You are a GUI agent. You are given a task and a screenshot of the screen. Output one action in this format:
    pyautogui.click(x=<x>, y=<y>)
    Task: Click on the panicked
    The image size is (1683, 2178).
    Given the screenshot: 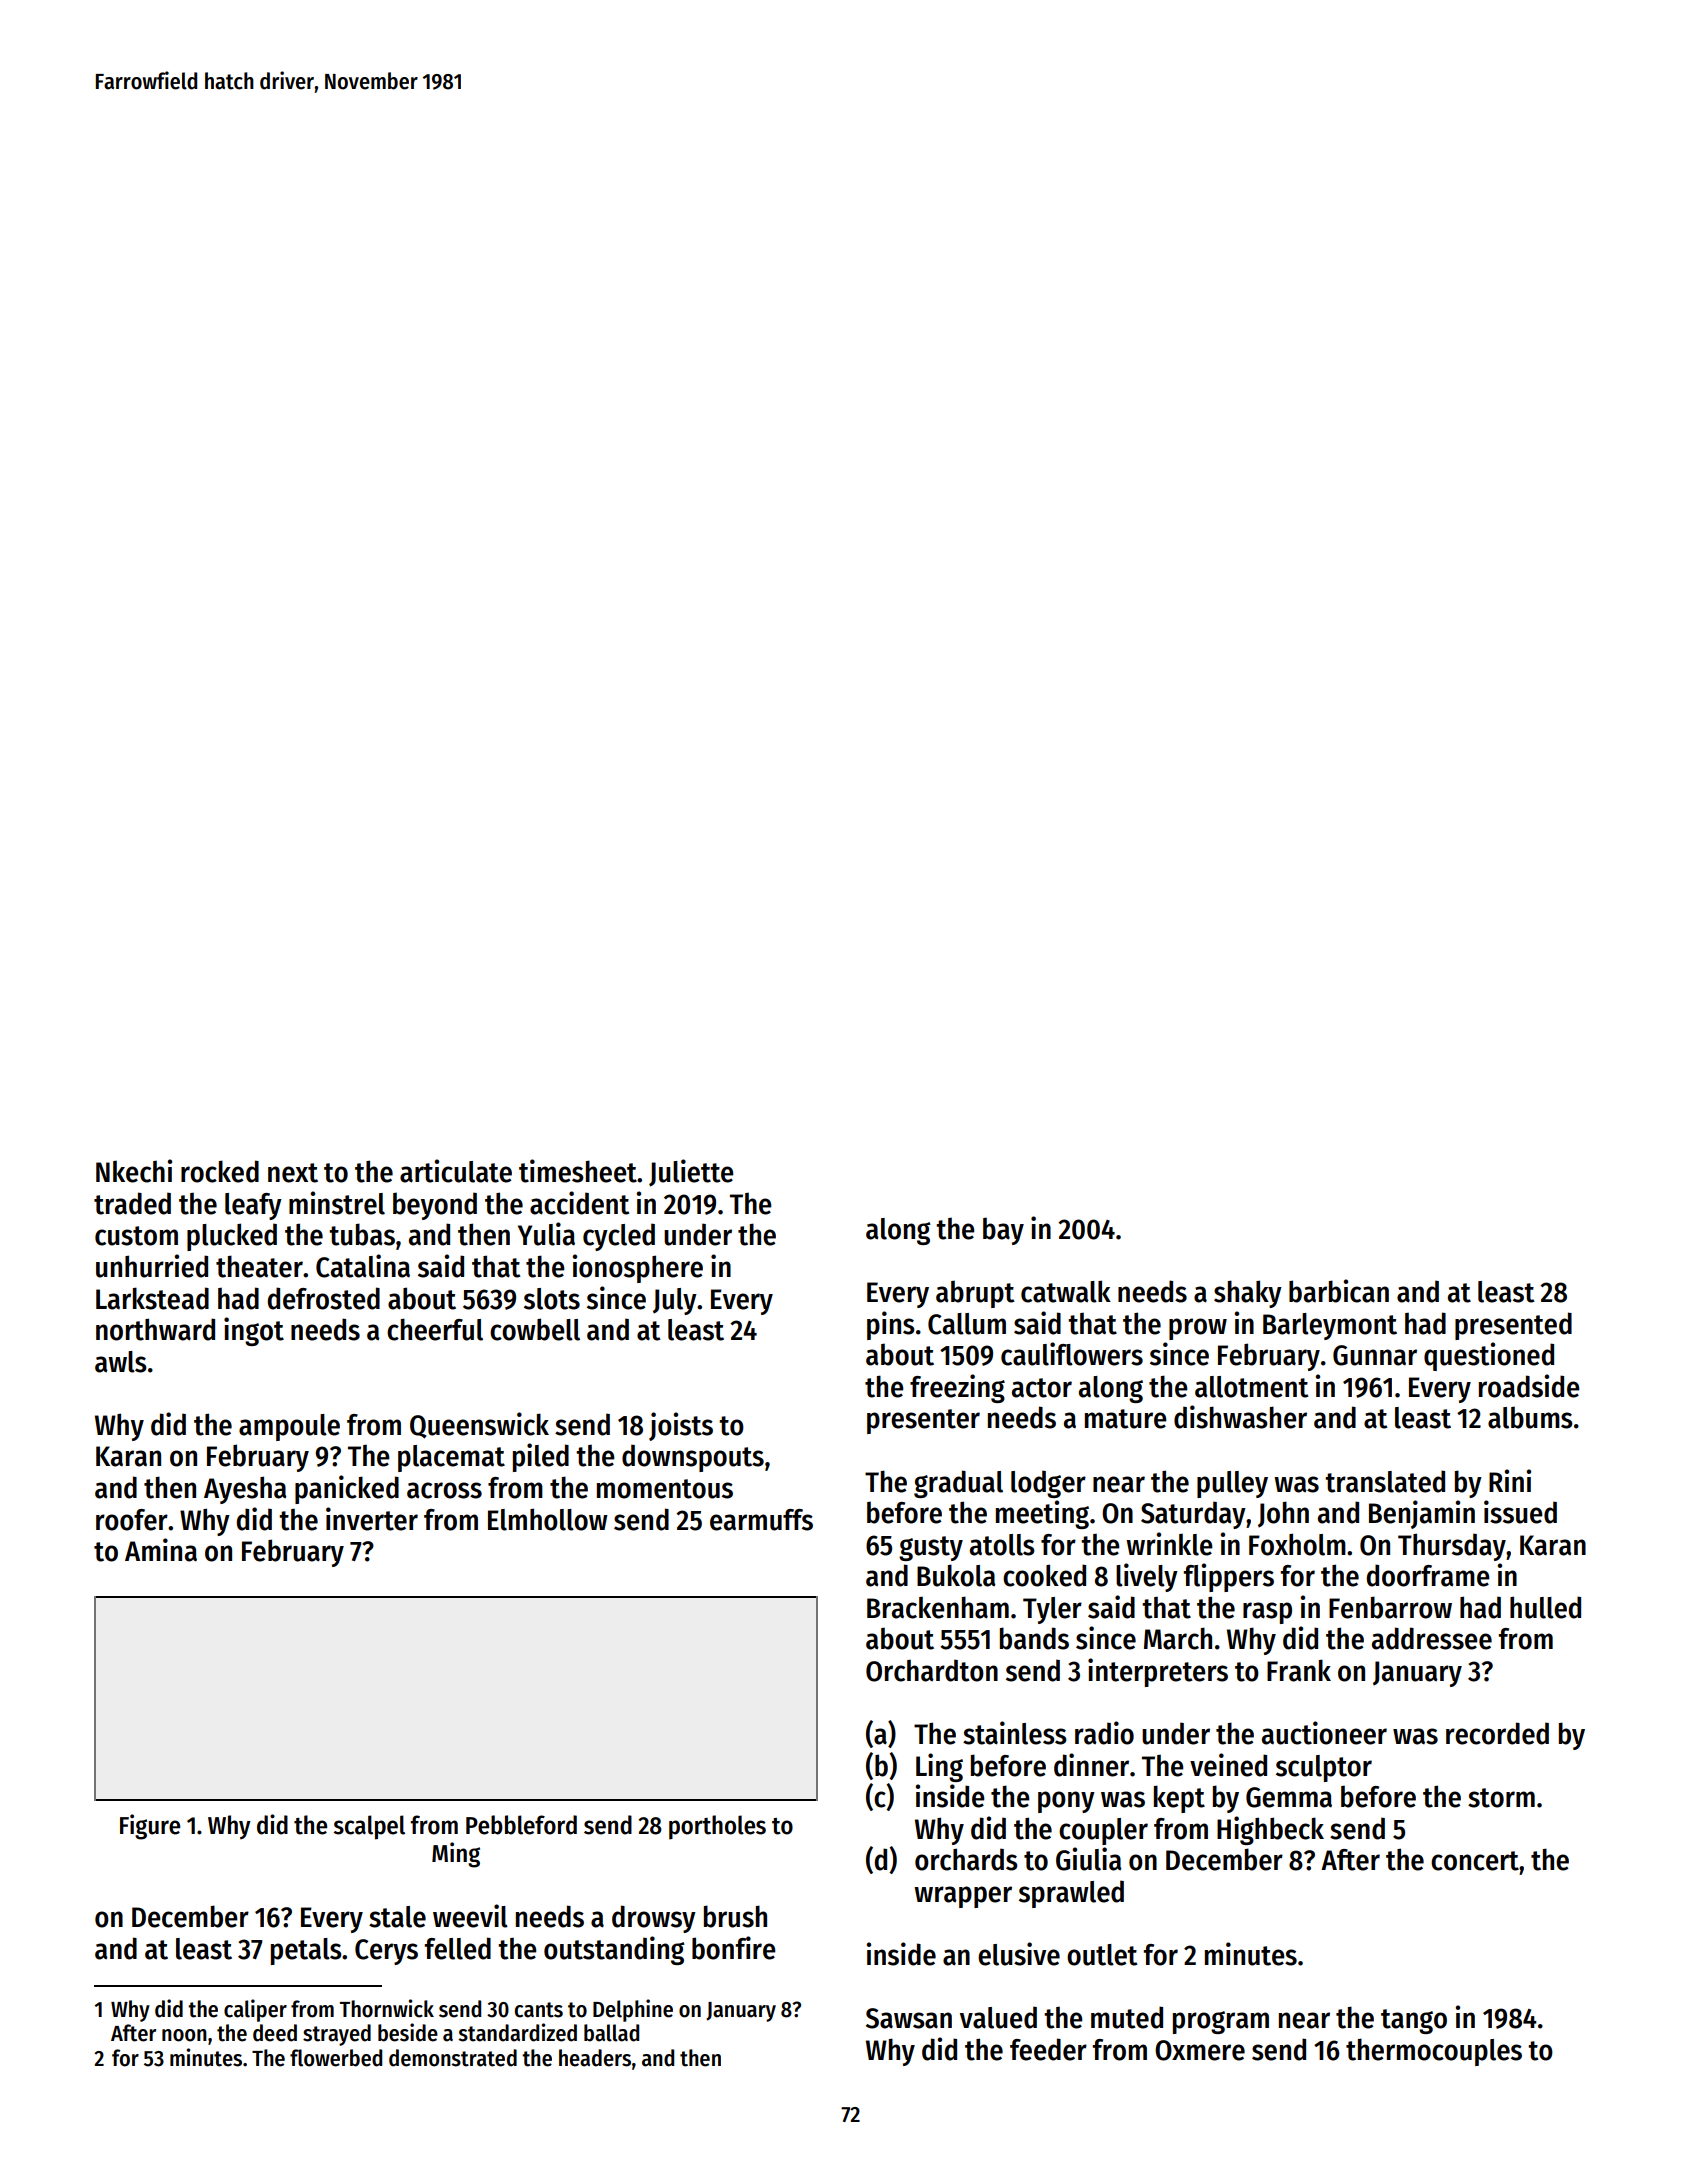 What is the action you would take?
    pyautogui.click(x=347, y=1489)
